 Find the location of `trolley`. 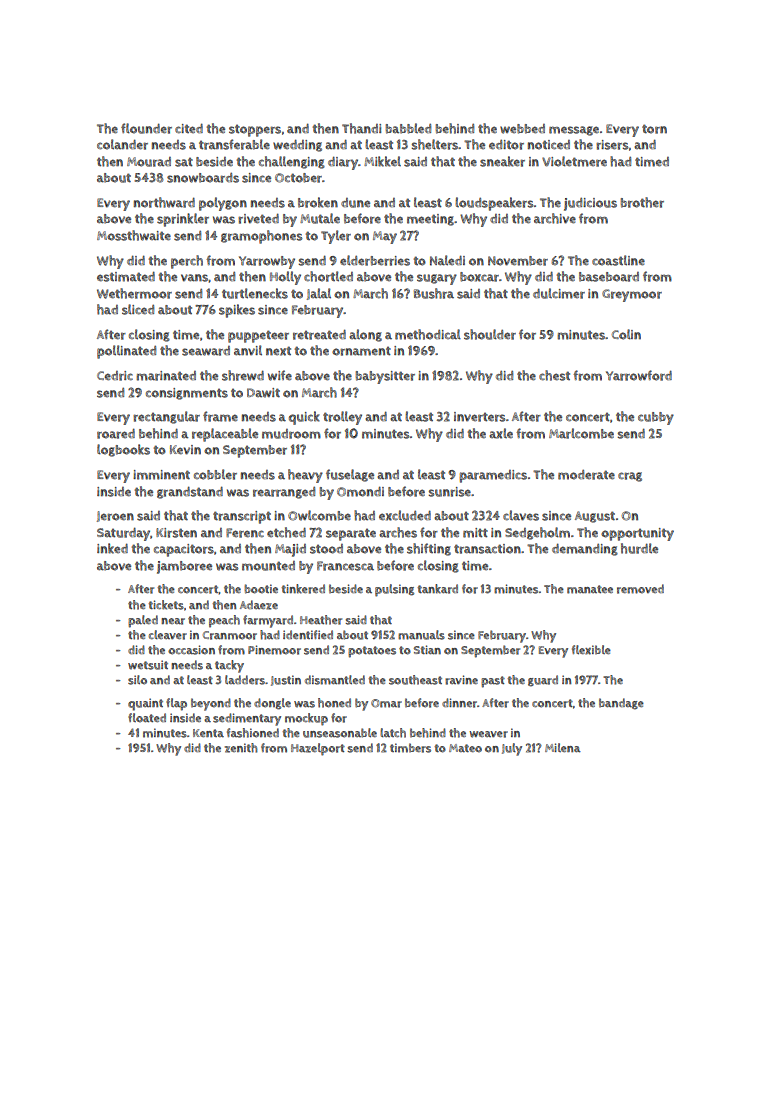

trolley is located at coordinates (342, 418).
